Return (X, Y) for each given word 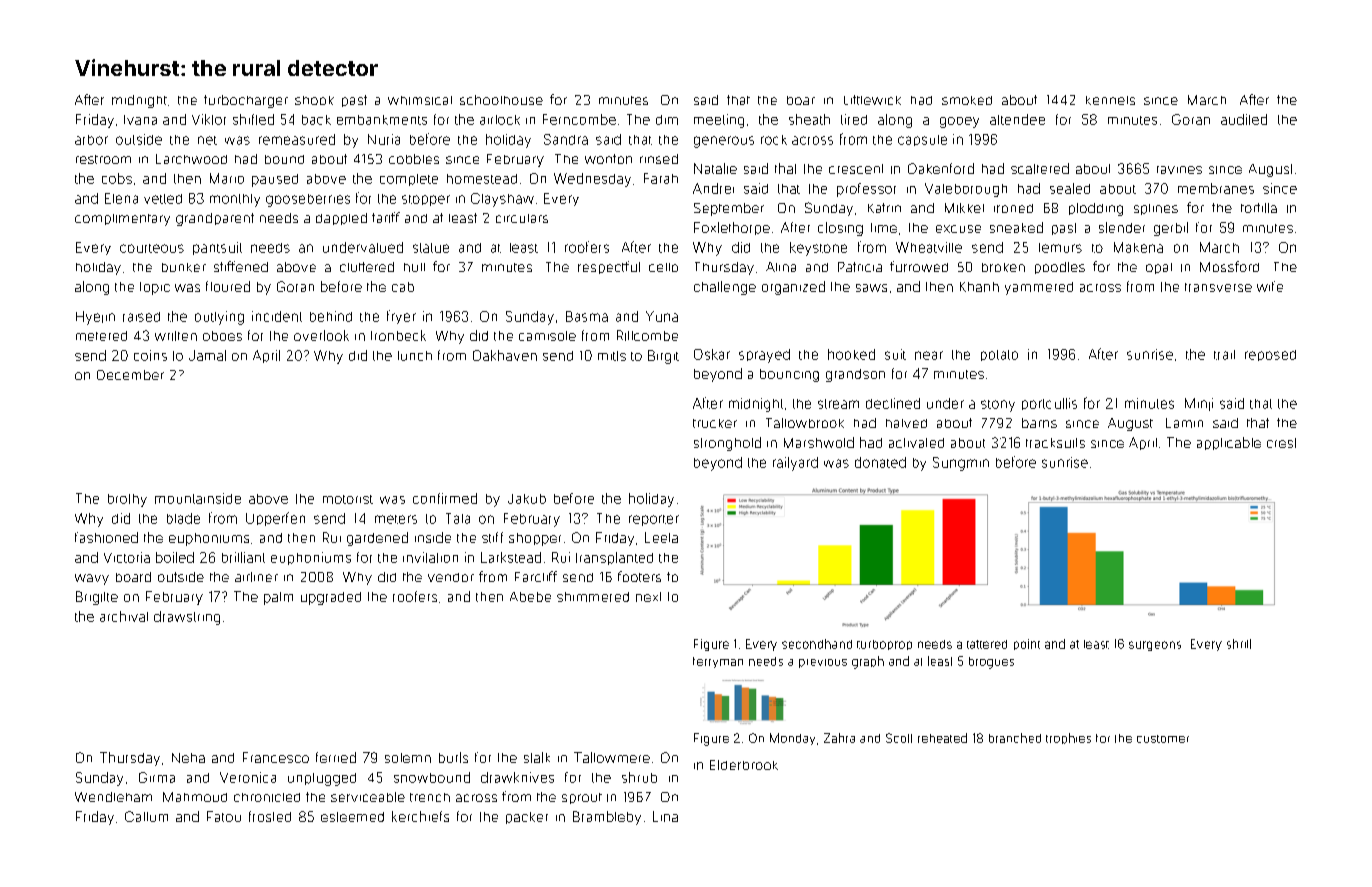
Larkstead (511, 557)
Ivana (140, 120)
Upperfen (275, 519)
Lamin (1184, 423)
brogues (991, 663)
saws (871, 288)
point (1027, 644)
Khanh (979, 287)
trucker (715, 423)
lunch (415, 356)
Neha (188, 758)
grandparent (215, 219)
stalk (537, 757)
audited (1244, 119)
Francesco (276, 757)
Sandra (566, 139)
